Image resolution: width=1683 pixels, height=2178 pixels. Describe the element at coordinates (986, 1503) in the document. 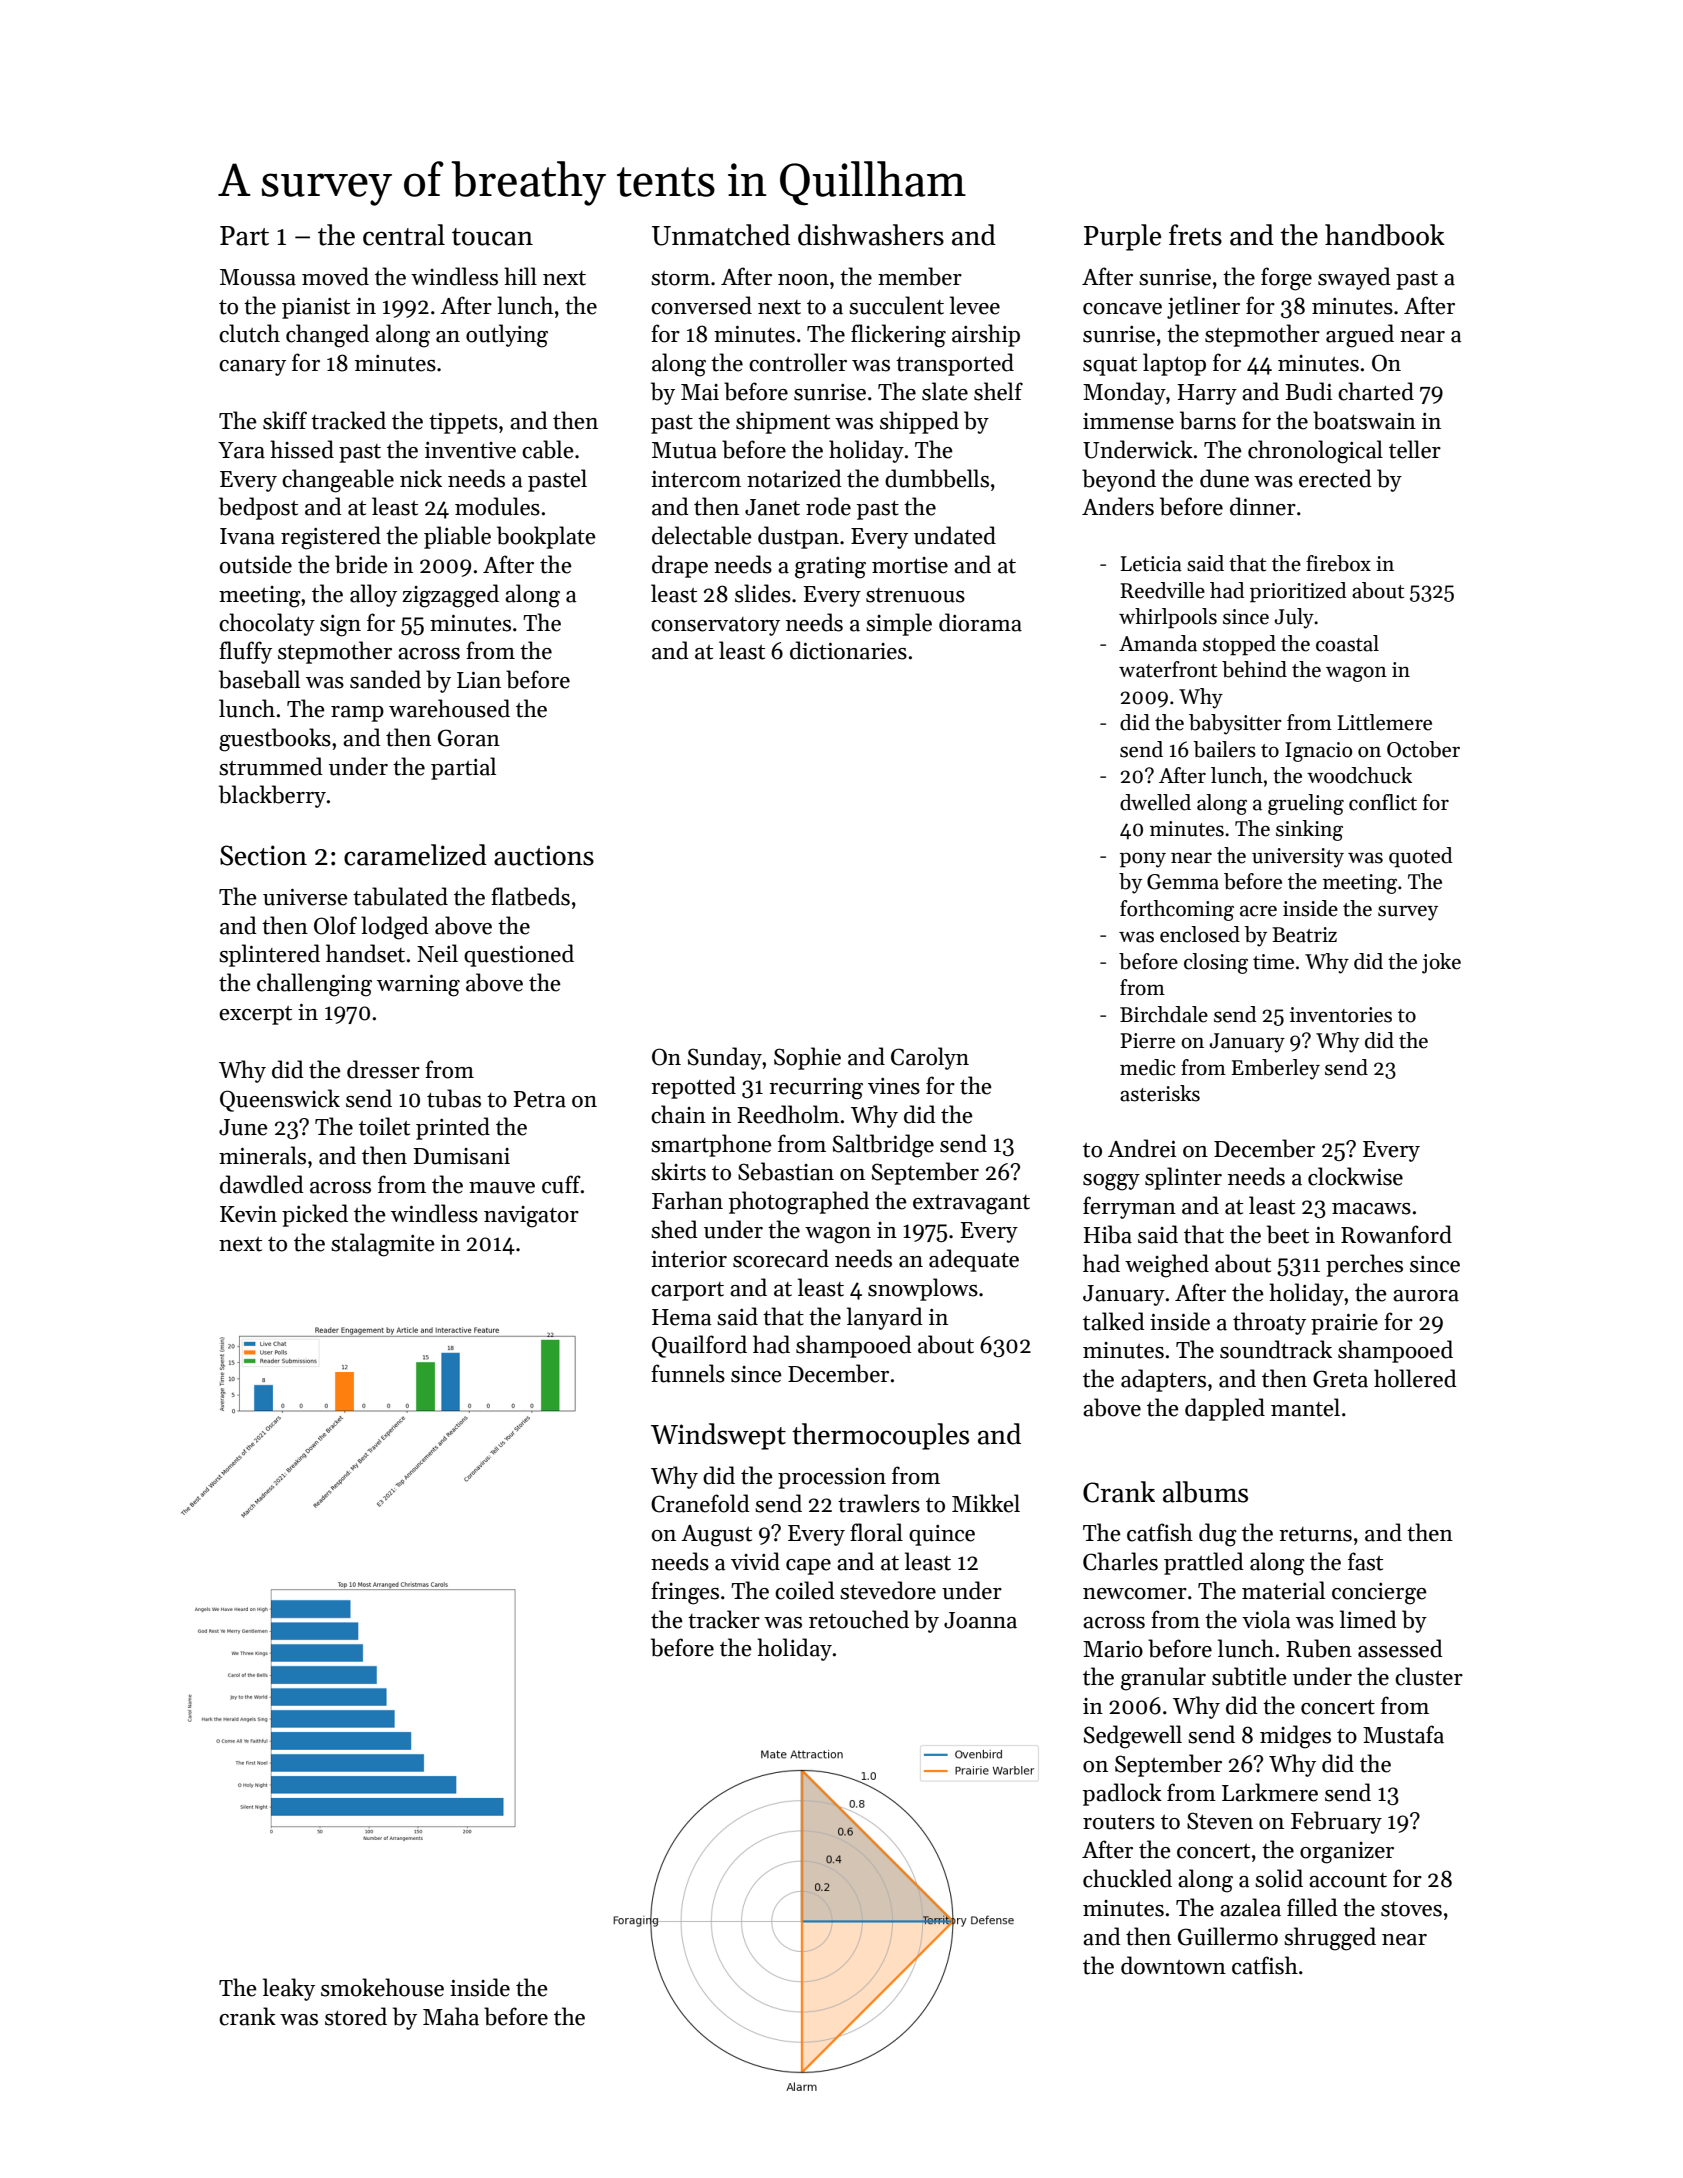

I see `Mikkel` at that location.
